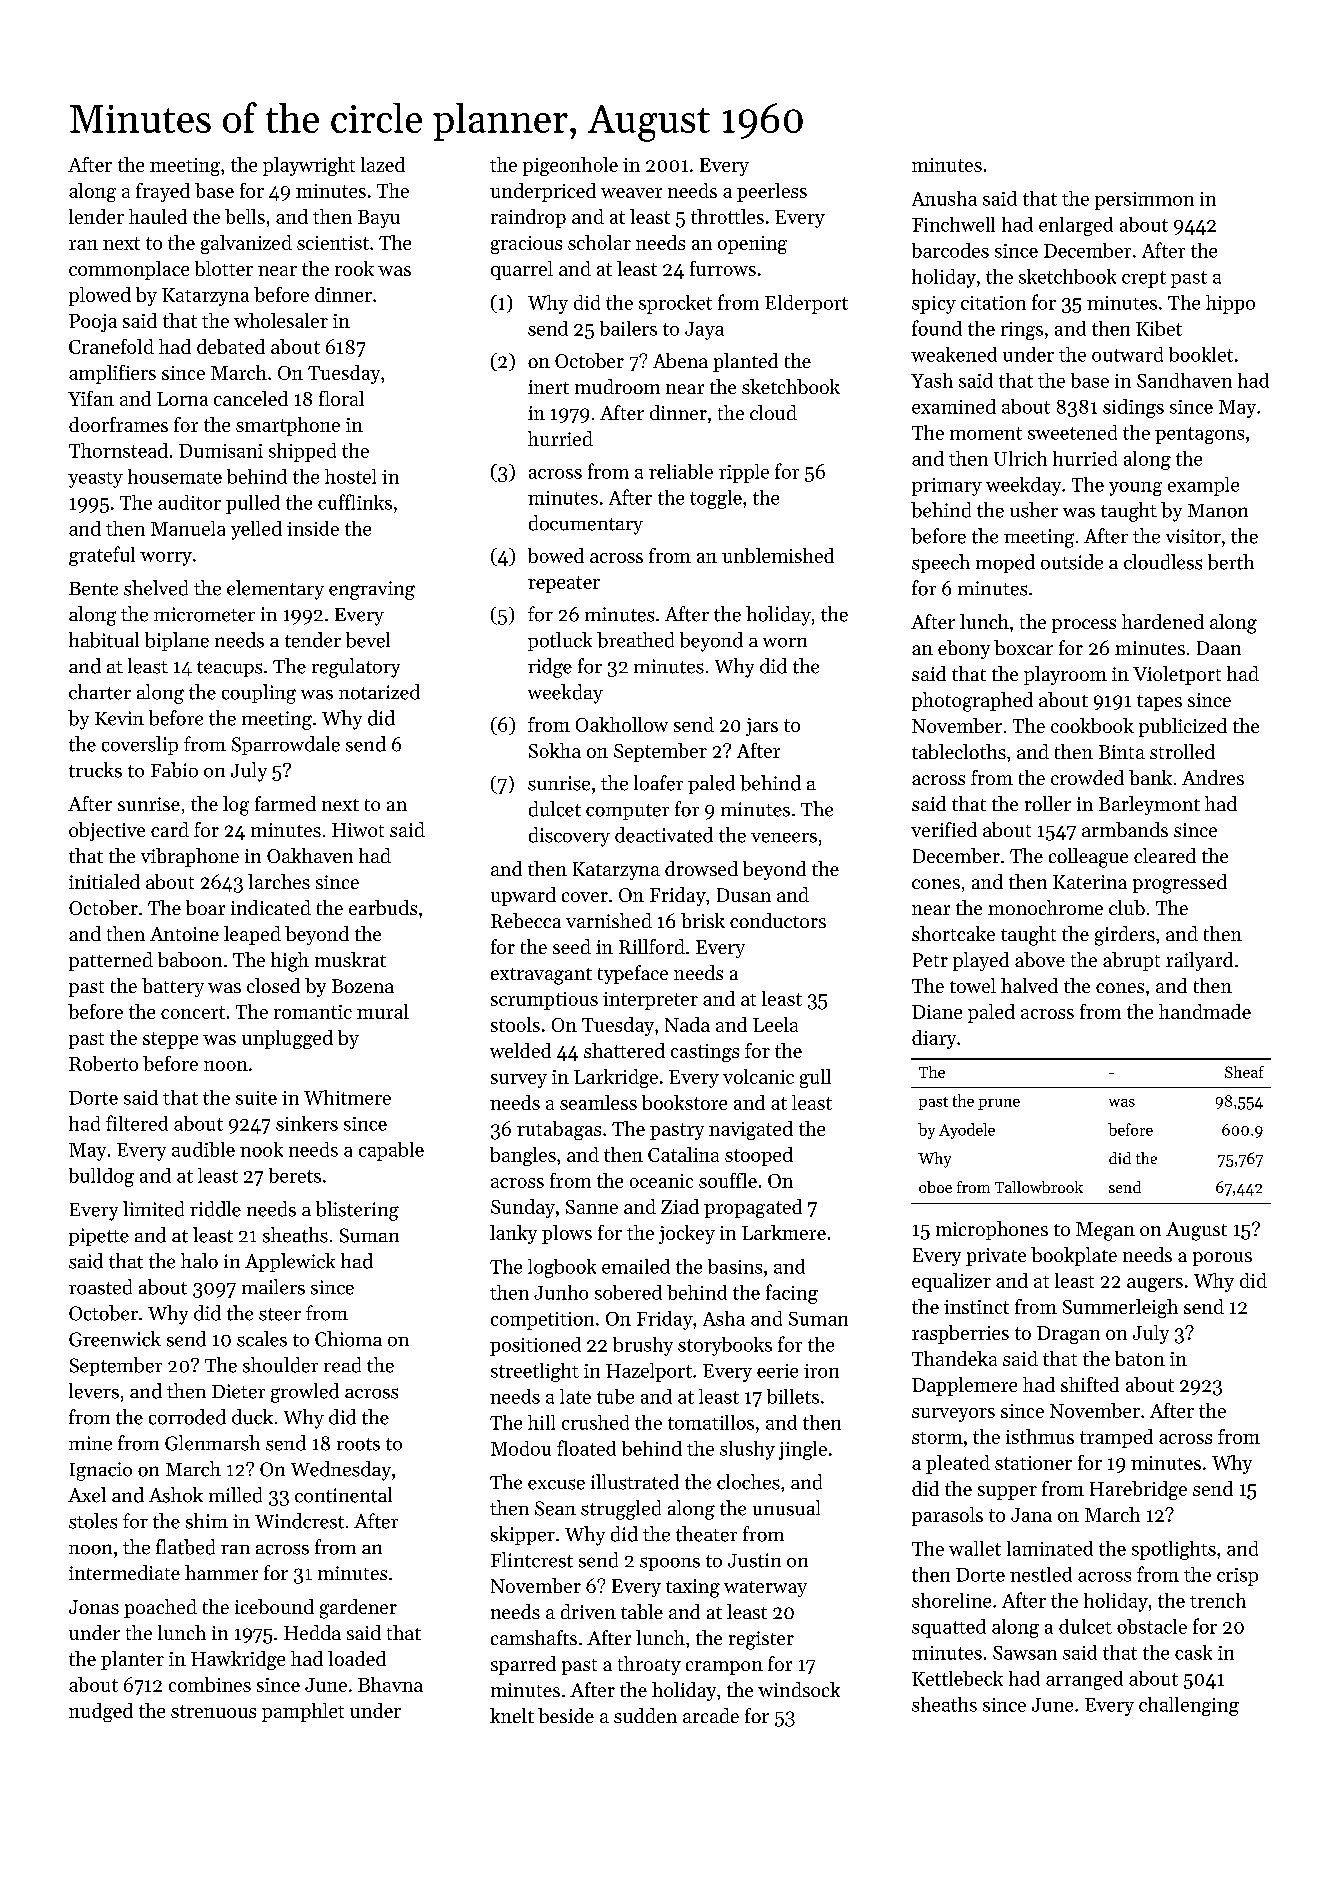 The width and height of the screenshot is (1339, 1894). What do you see at coordinates (1213, 777) in the screenshot?
I see `Andres` at bounding box center [1213, 777].
